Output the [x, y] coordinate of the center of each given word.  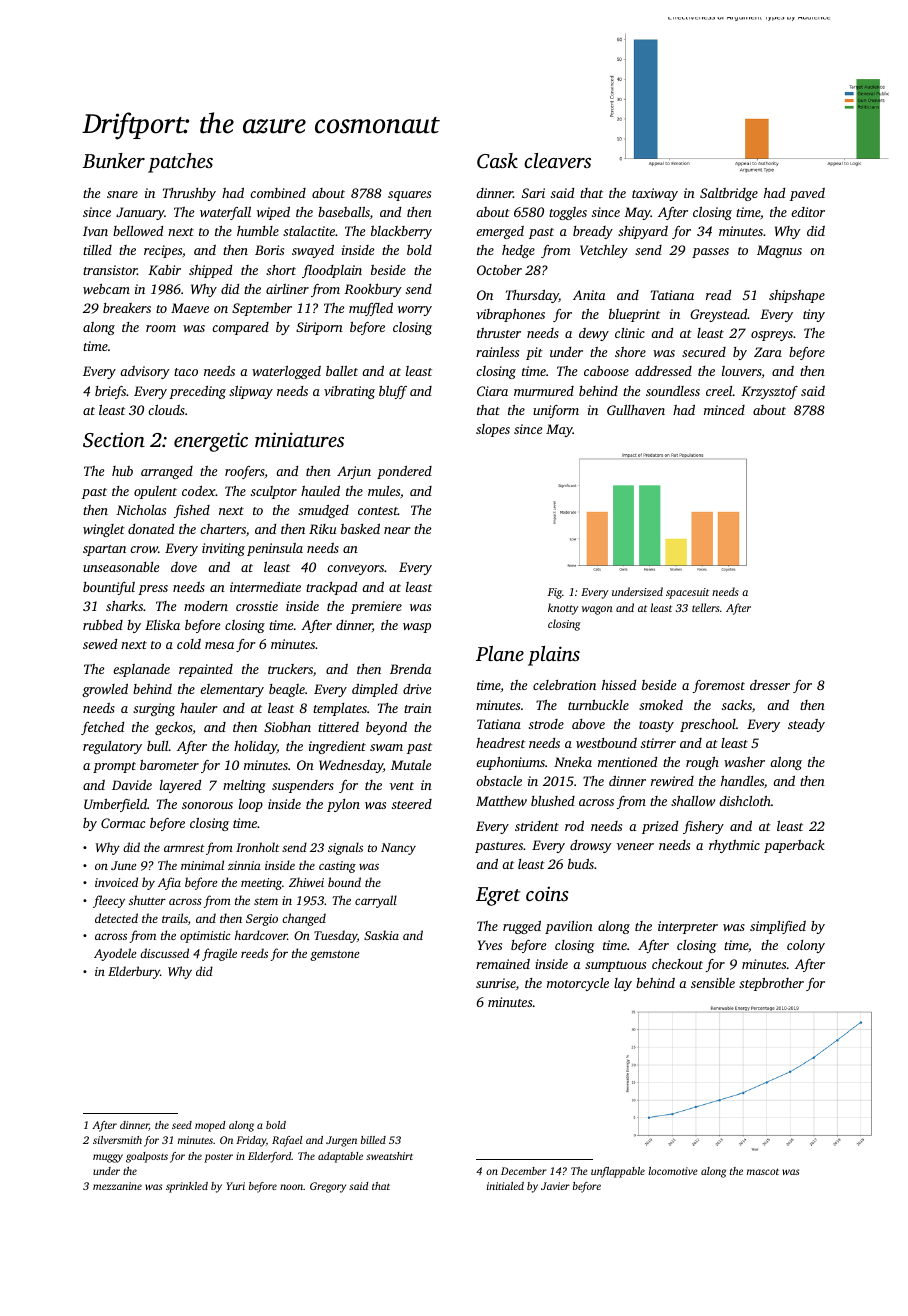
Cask [497, 161]
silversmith [117, 1140]
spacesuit [687, 593]
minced [724, 410]
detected [116, 918]
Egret [498, 896]
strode [546, 724]
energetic [211, 442]
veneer [635, 846]
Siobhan [287, 727]
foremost [719, 686]
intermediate [265, 587]
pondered [404, 472]
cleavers [557, 160]
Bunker [113, 160]
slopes [493, 430]
